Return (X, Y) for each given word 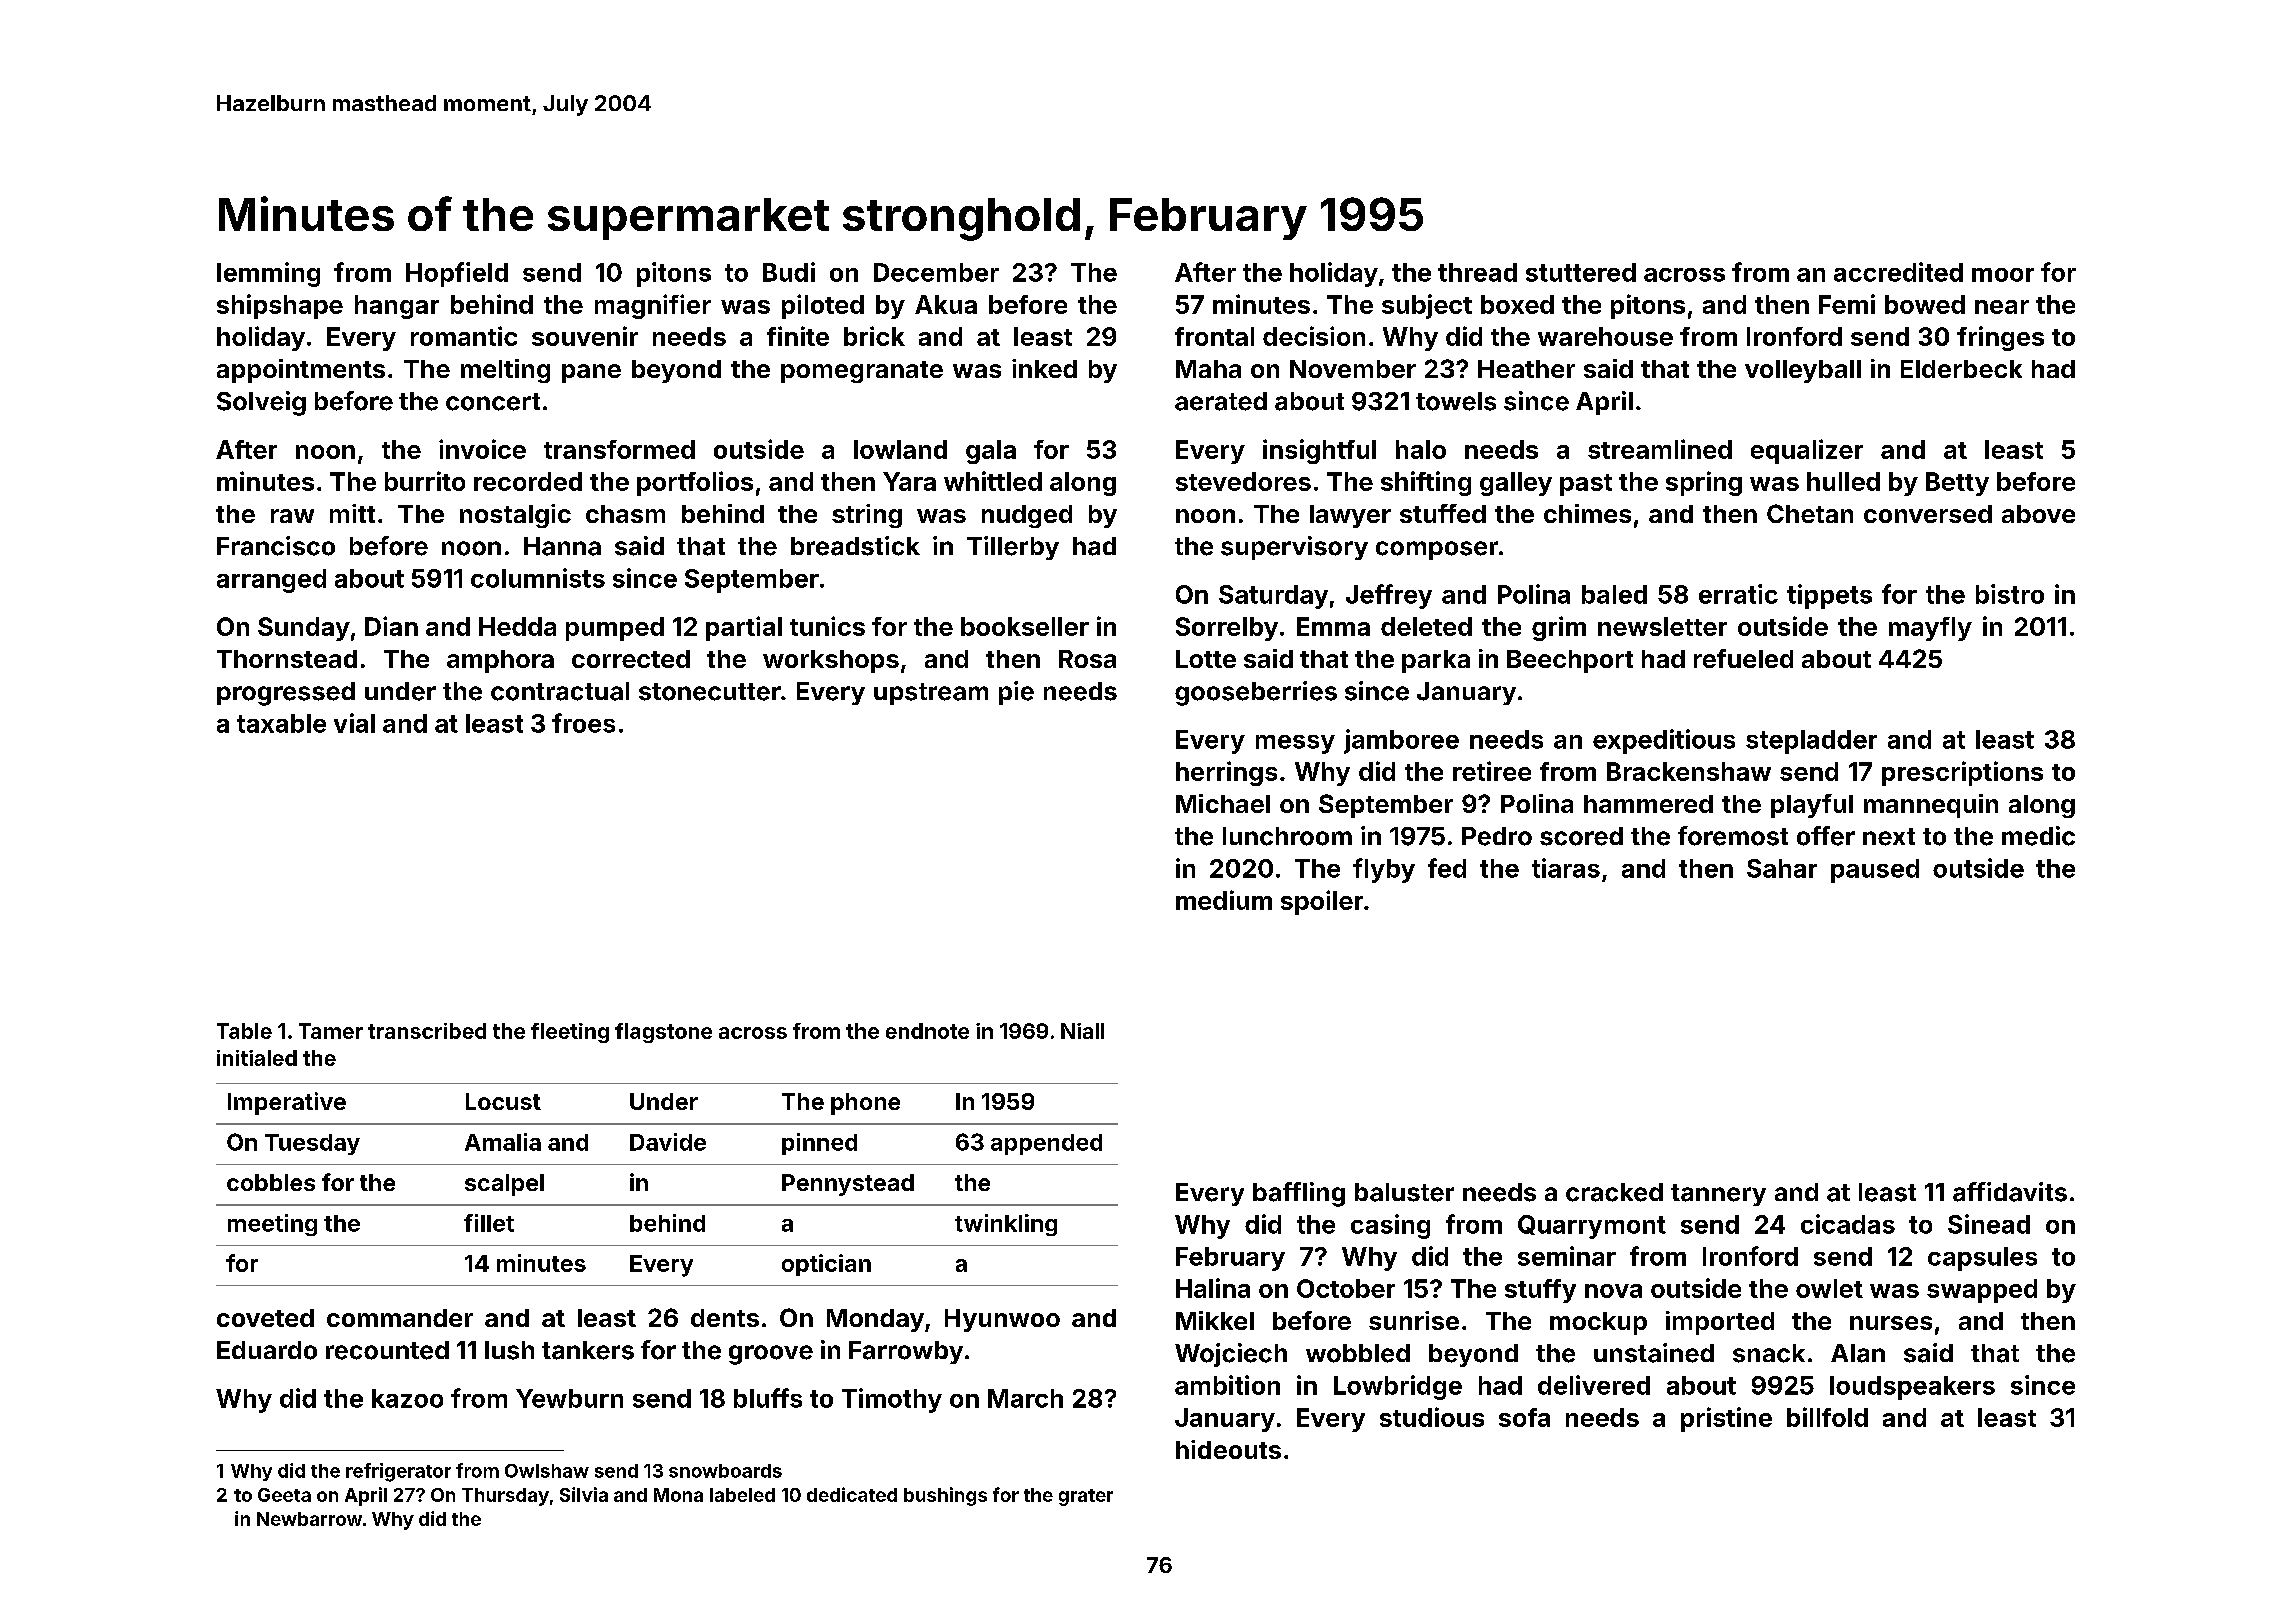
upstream (931, 694)
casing (1390, 1226)
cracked (1614, 1192)
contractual (560, 691)
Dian (391, 626)
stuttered (1581, 272)
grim (1559, 628)
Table (244, 1031)
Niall (1082, 1031)
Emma (1333, 626)
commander (400, 1318)
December (936, 272)
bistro (2010, 594)
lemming (268, 274)
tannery (1718, 1195)
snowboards (725, 1471)
